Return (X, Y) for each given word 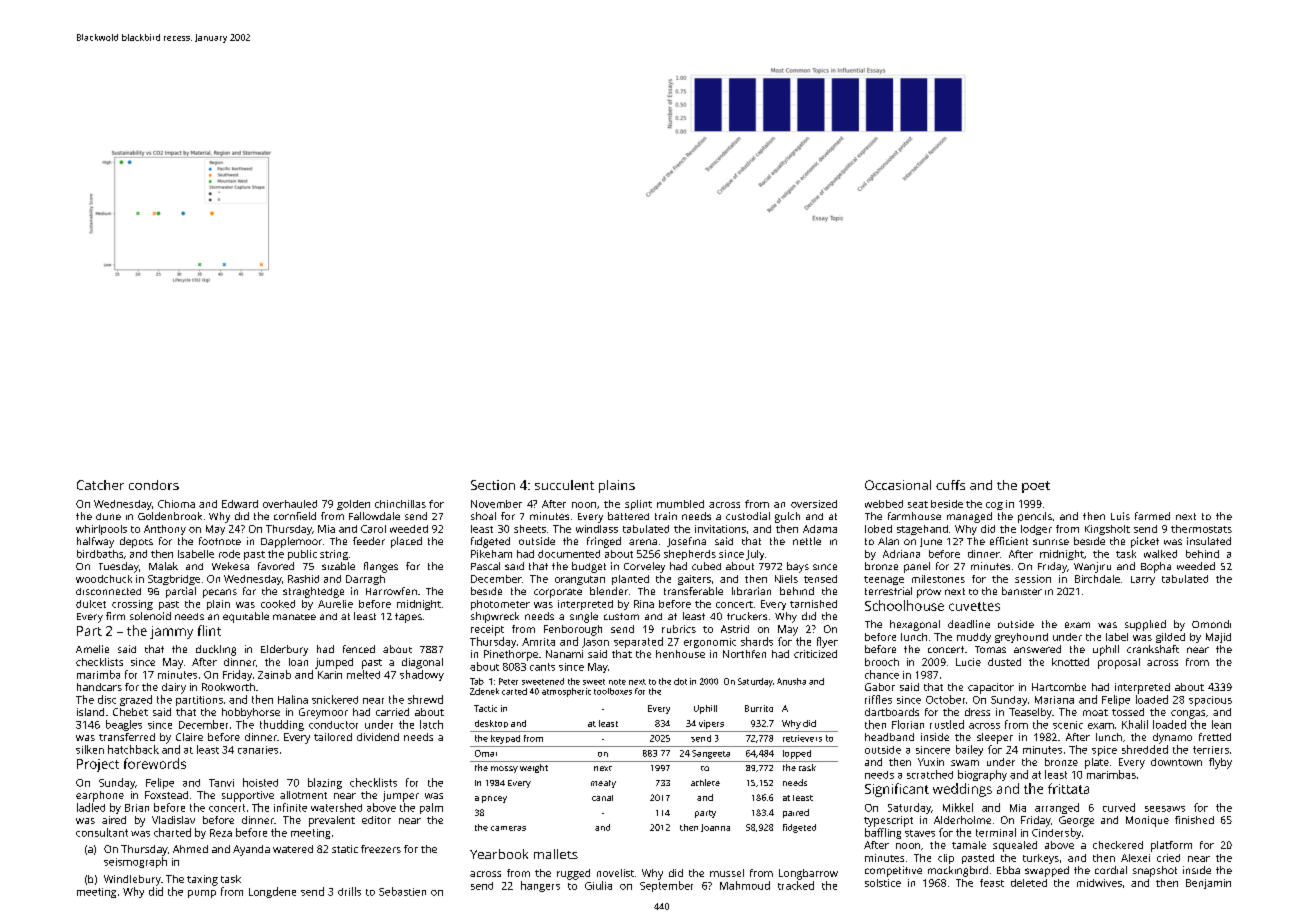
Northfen (744, 654)
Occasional (898, 485)
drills (349, 891)
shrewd (425, 699)
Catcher (100, 485)
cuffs (950, 485)
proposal (1119, 663)
